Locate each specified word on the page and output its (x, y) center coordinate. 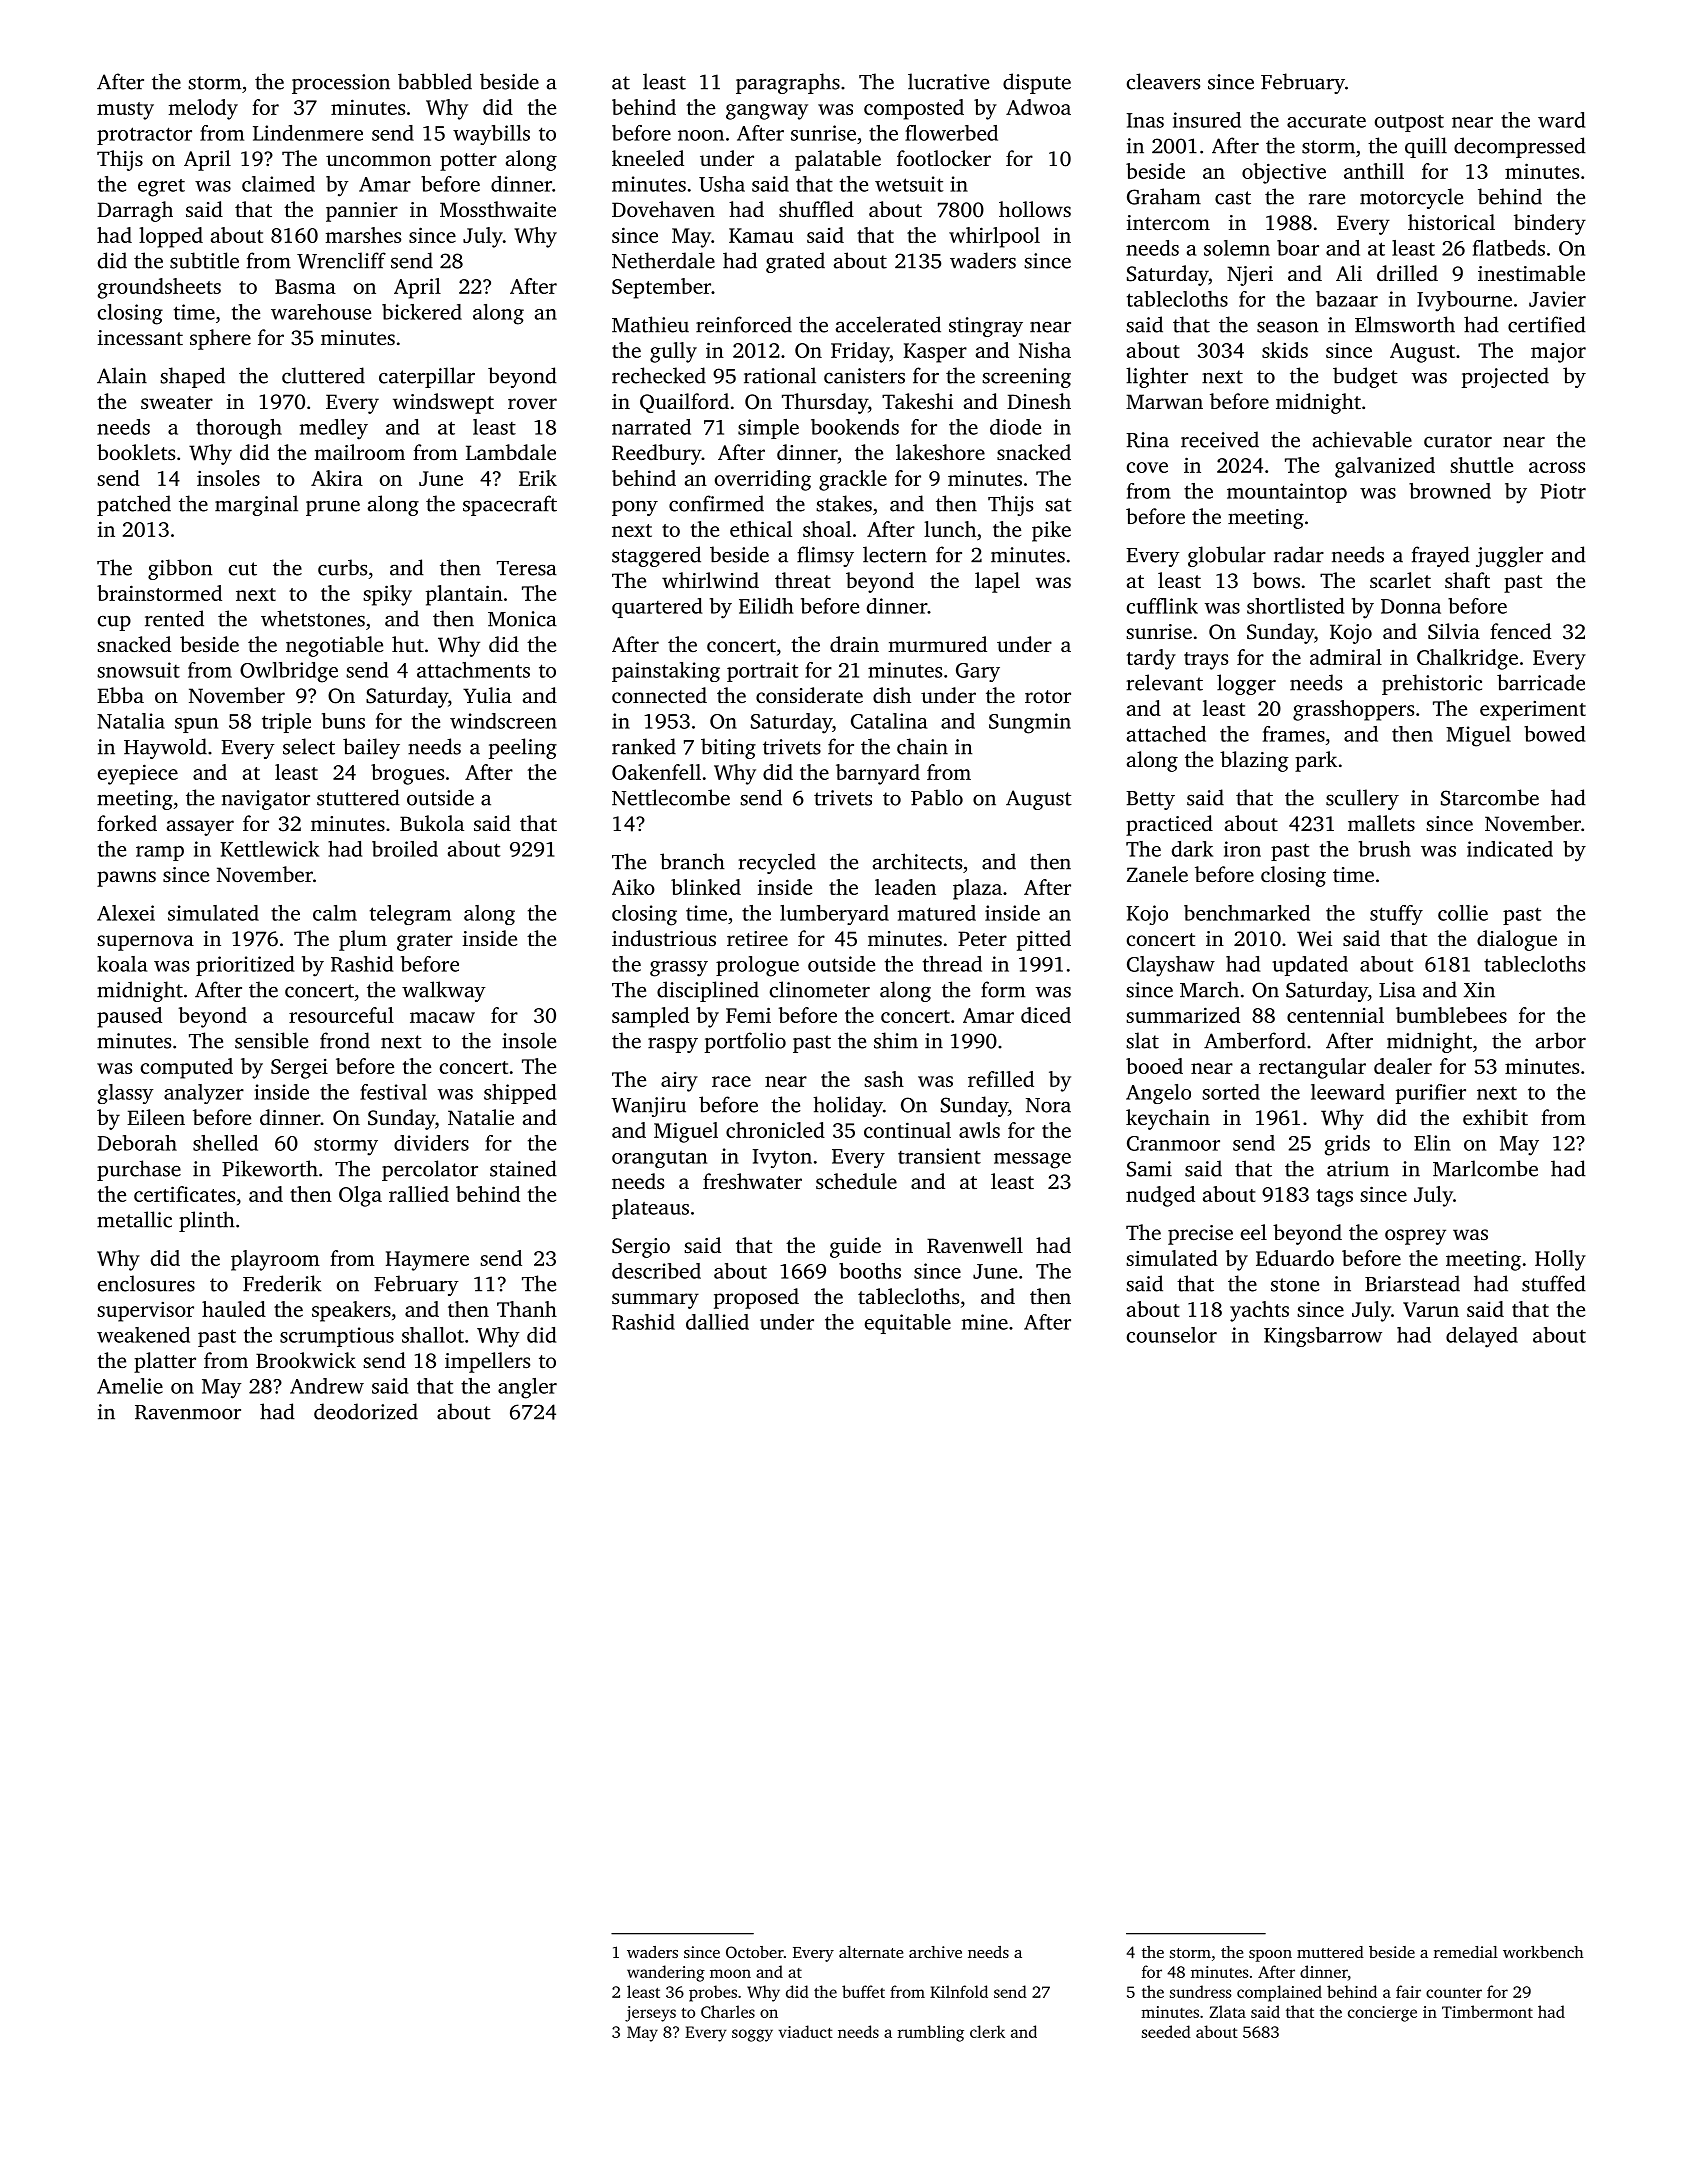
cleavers (1163, 81)
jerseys (650, 2014)
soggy (752, 2035)
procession (341, 84)
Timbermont (1487, 2011)
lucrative (948, 81)
